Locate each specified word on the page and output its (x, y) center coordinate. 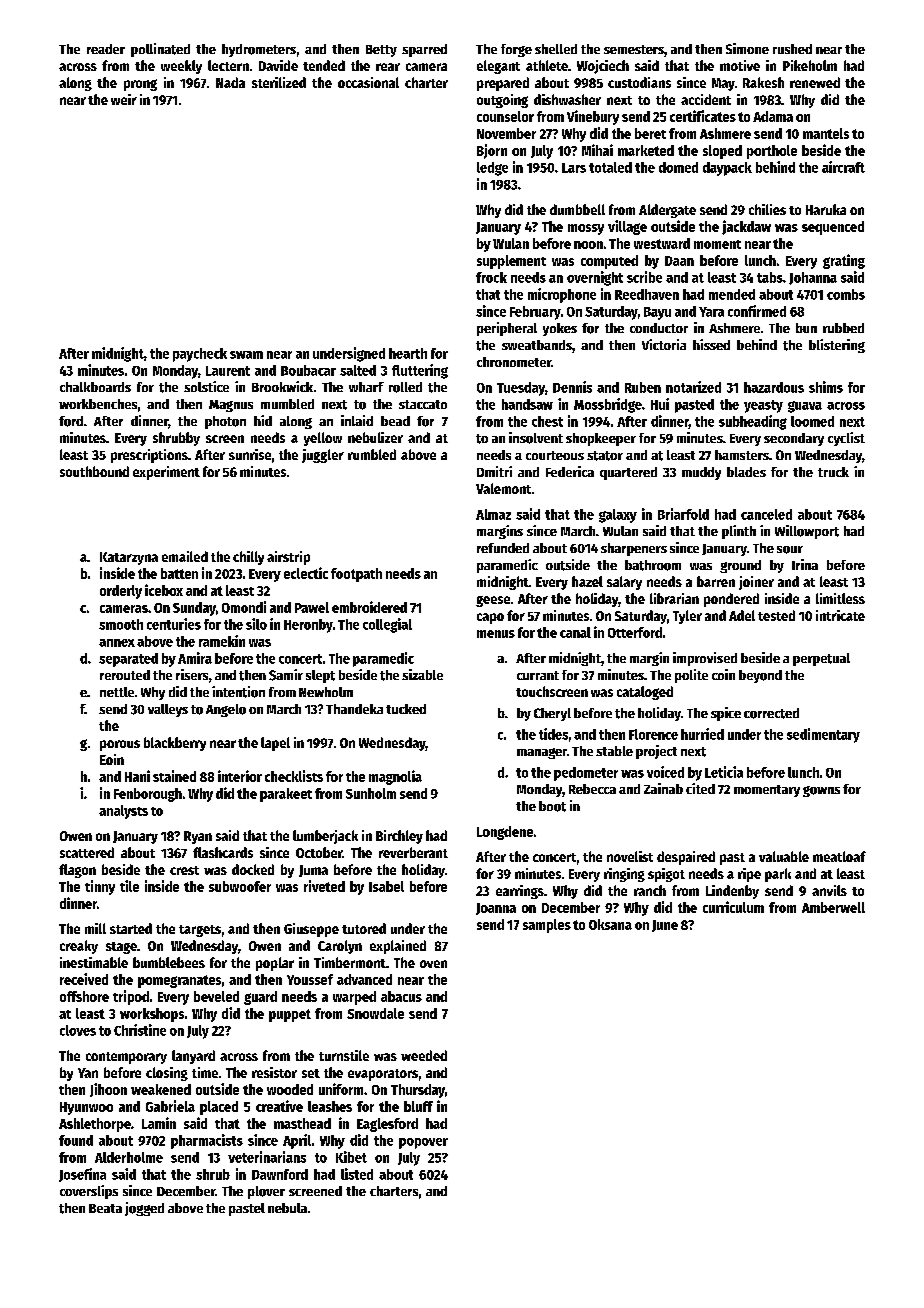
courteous (555, 455)
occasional (368, 82)
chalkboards (95, 387)
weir (124, 99)
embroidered (369, 607)
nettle (117, 692)
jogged (144, 1209)
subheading (753, 422)
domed (678, 167)
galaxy (618, 516)
